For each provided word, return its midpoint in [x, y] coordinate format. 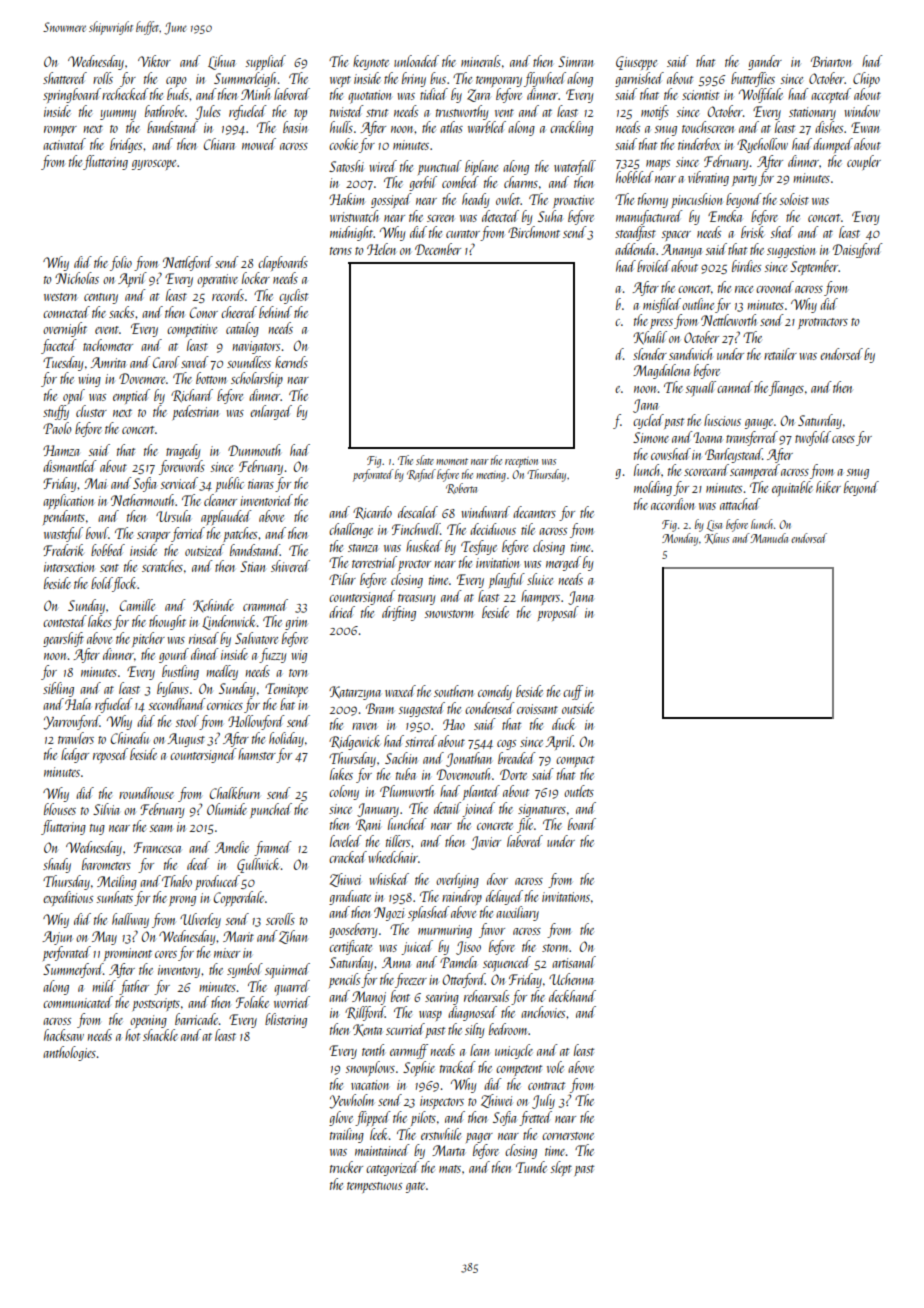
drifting [399, 613]
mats [450, 1169]
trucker [346, 1167]
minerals [481, 61]
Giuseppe [636, 63]
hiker [828, 487]
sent [109, 568]
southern [453, 691]
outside [578, 708]
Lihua [221, 62]
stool [187, 721]
